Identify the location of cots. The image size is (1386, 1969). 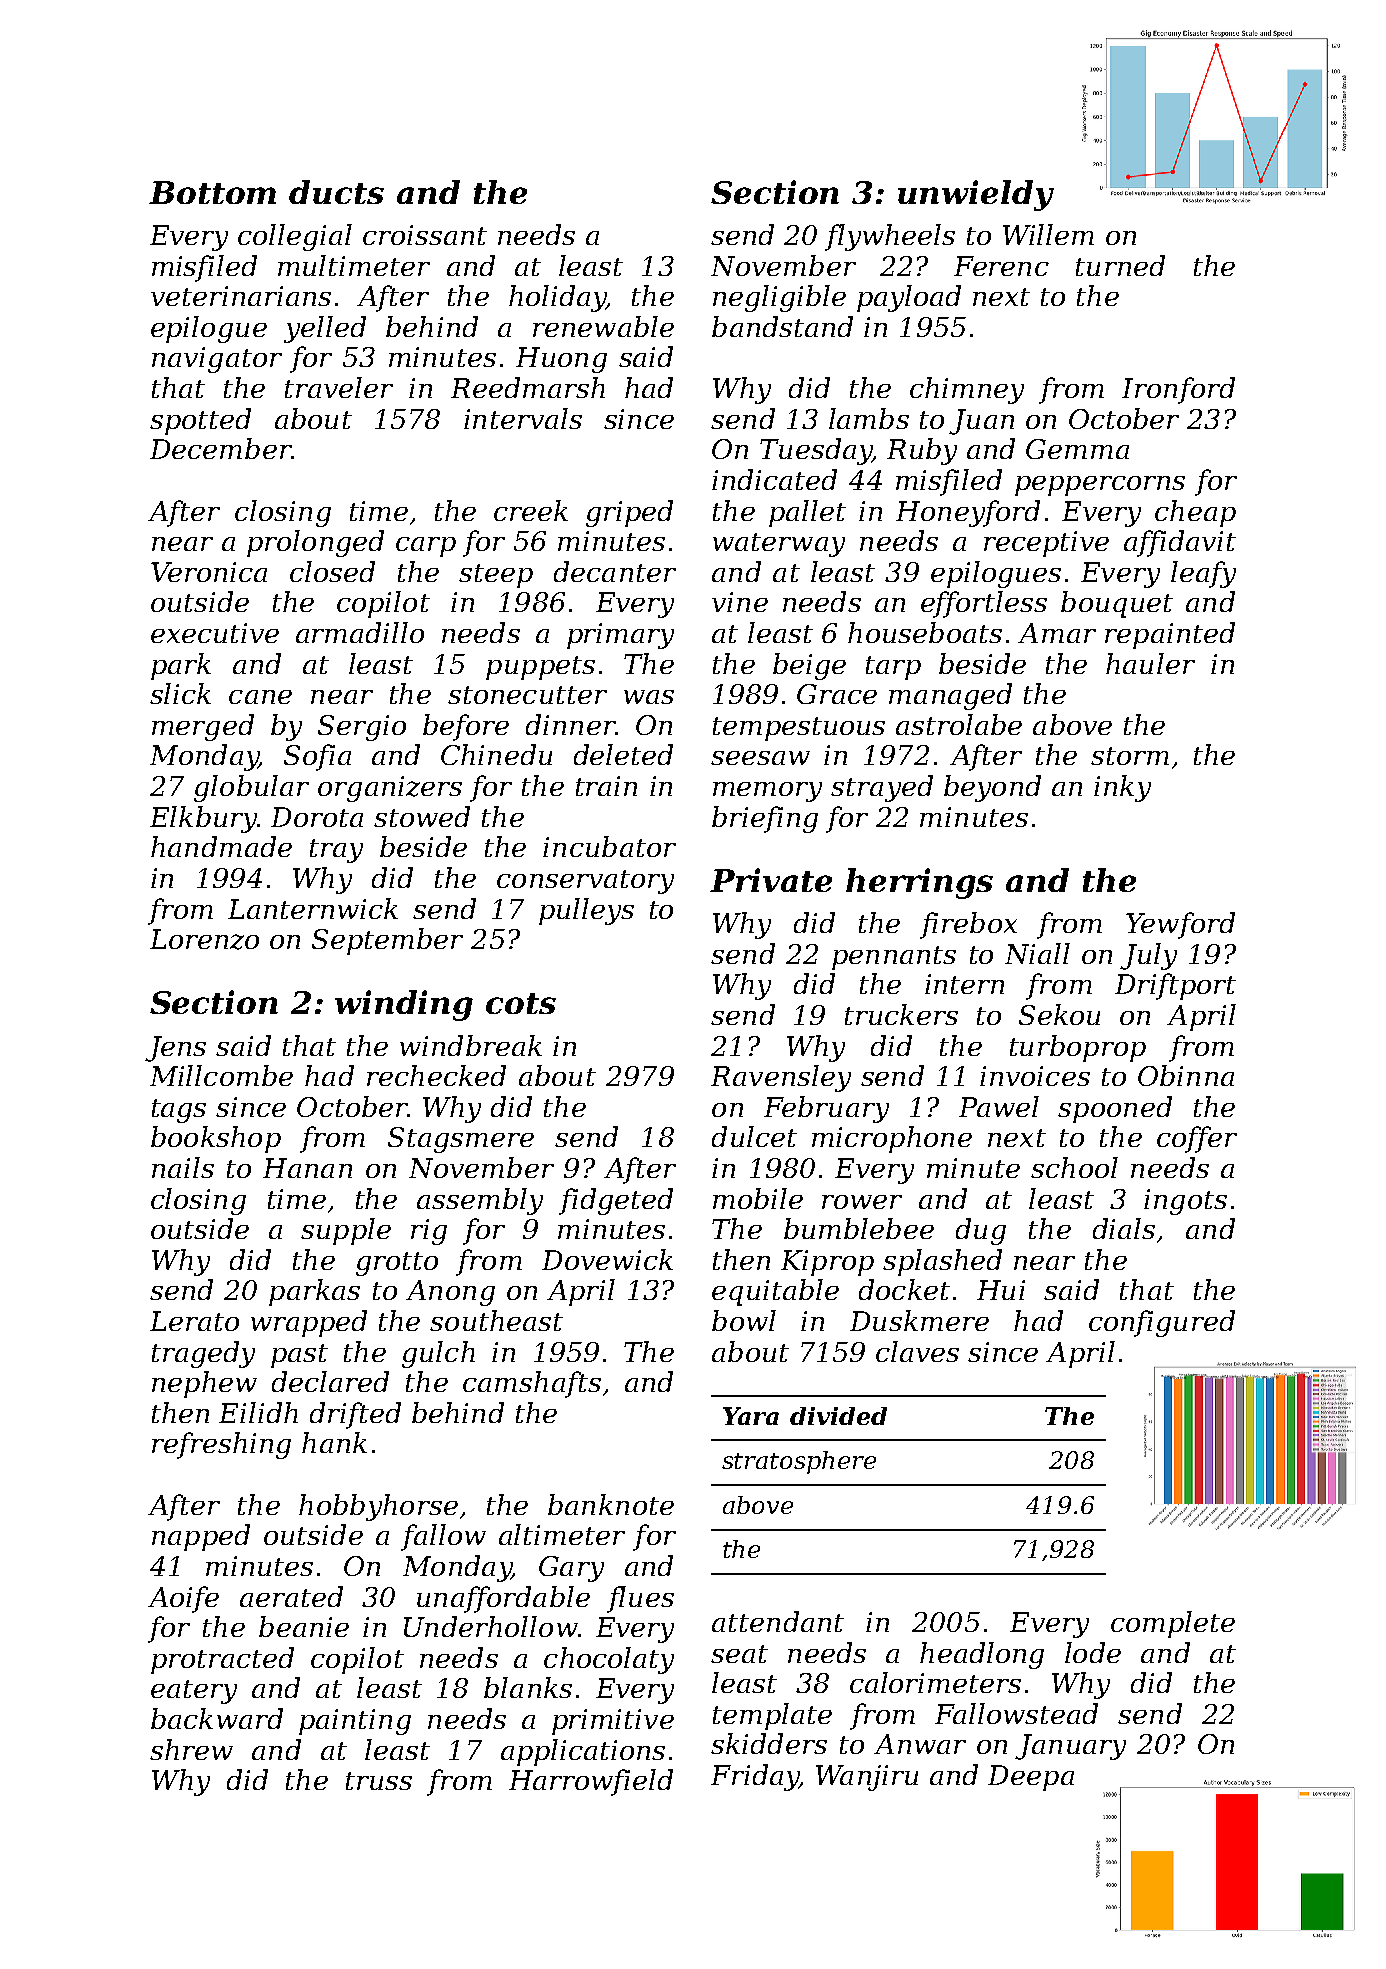
(521, 1003).
